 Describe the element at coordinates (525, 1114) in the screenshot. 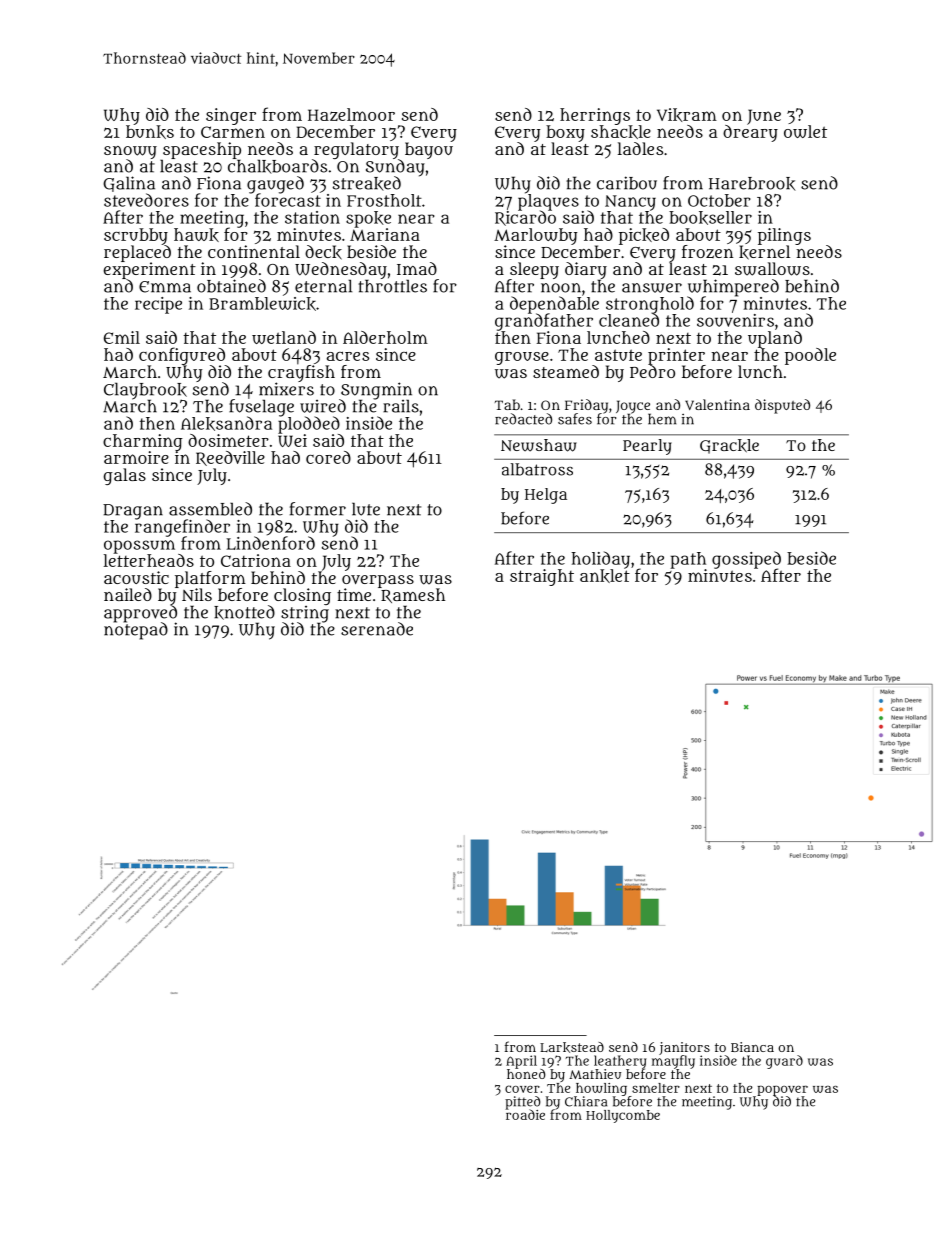

I see `roadie` at that location.
